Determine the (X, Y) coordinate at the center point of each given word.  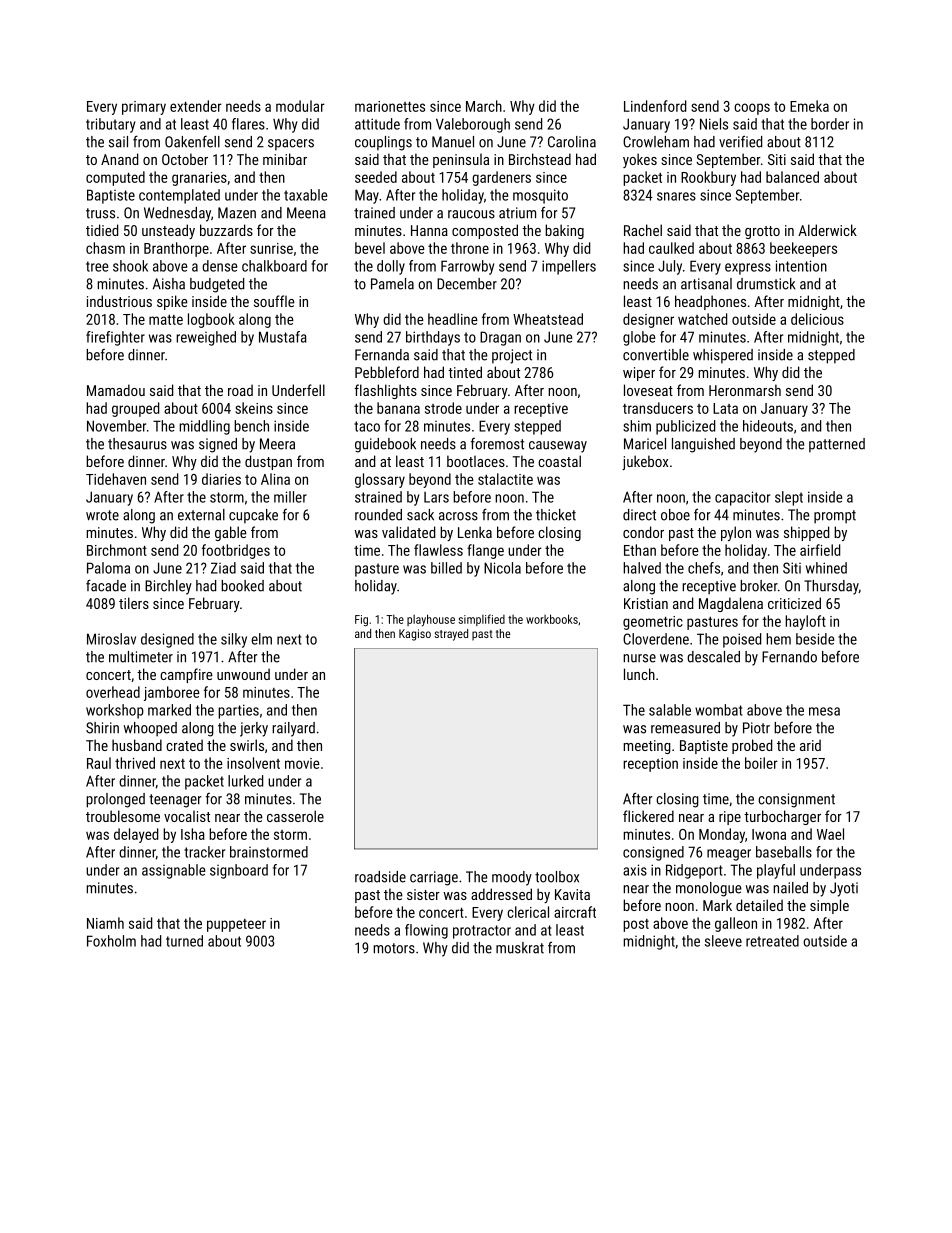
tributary (110, 125)
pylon (736, 533)
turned (184, 941)
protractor (482, 932)
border (830, 124)
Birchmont (117, 550)
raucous (471, 214)
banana (398, 408)
